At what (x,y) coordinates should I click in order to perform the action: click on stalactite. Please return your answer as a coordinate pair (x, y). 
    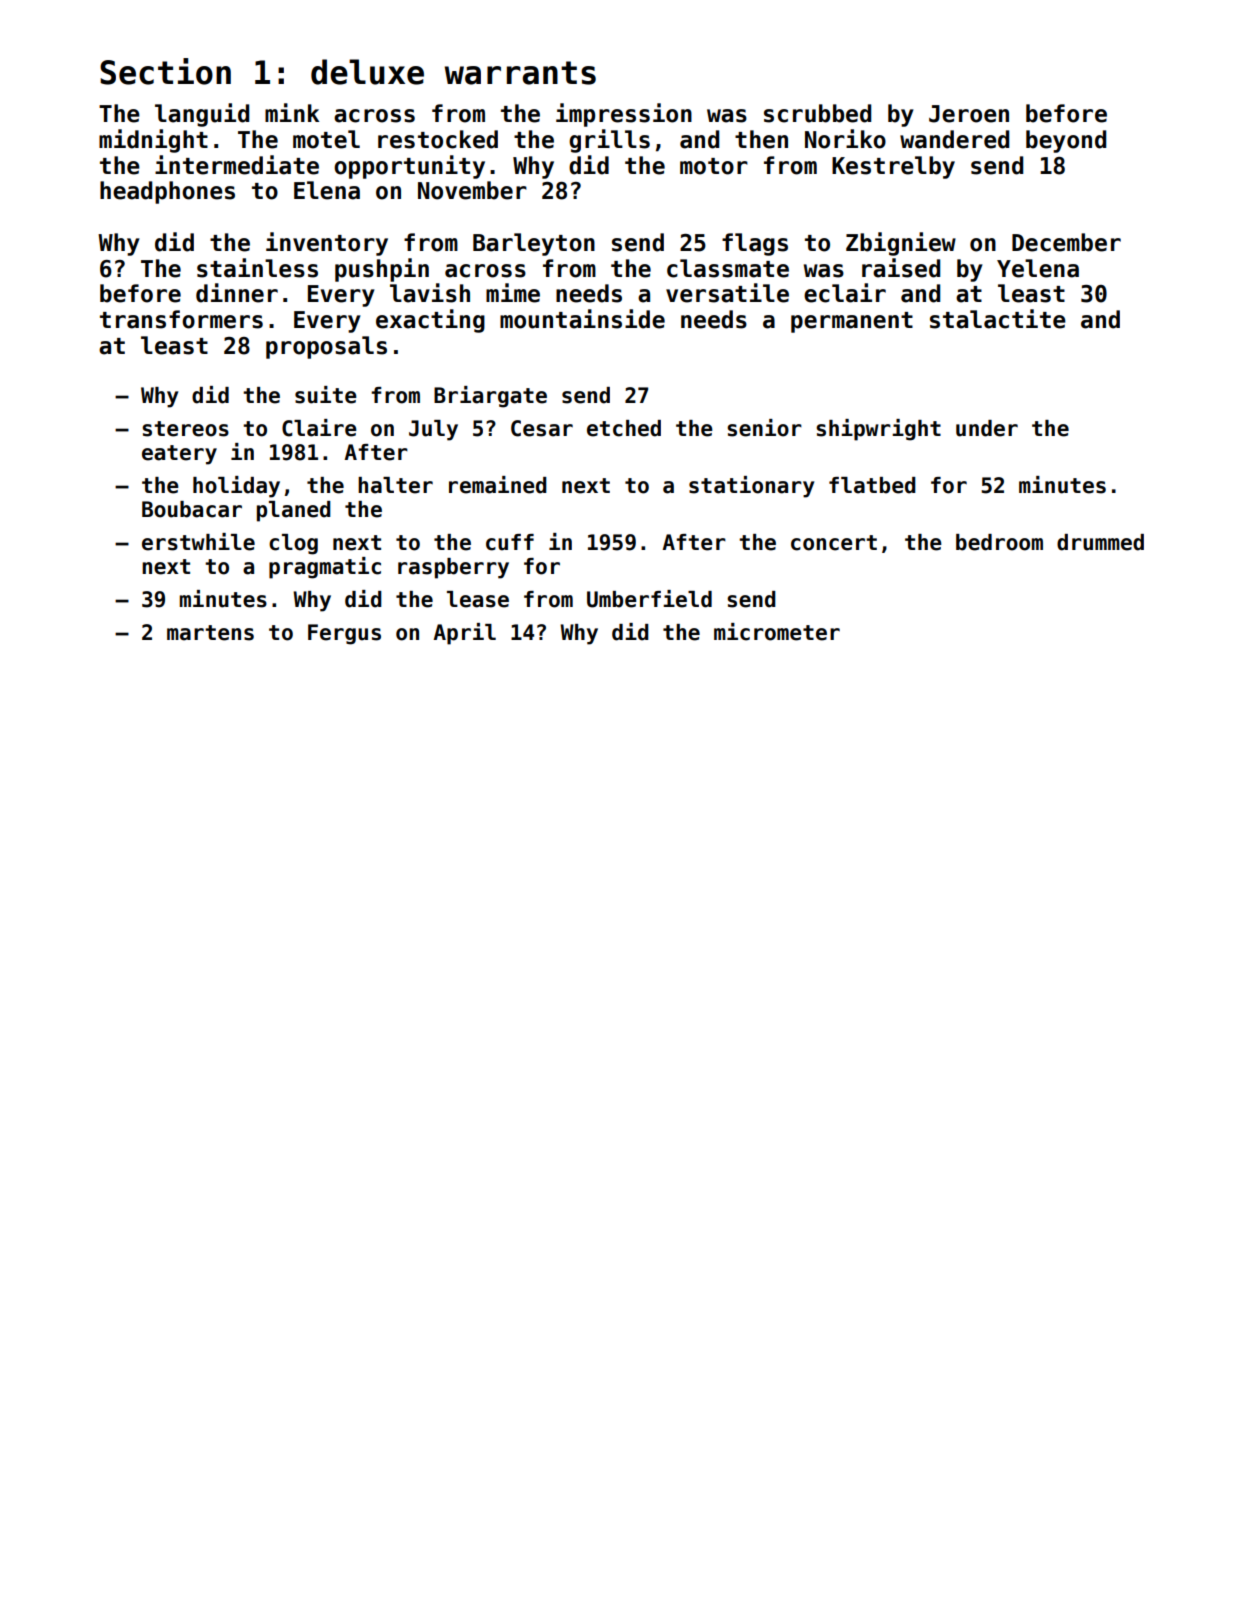
    Looking at the image, I should click on (998, 319).
